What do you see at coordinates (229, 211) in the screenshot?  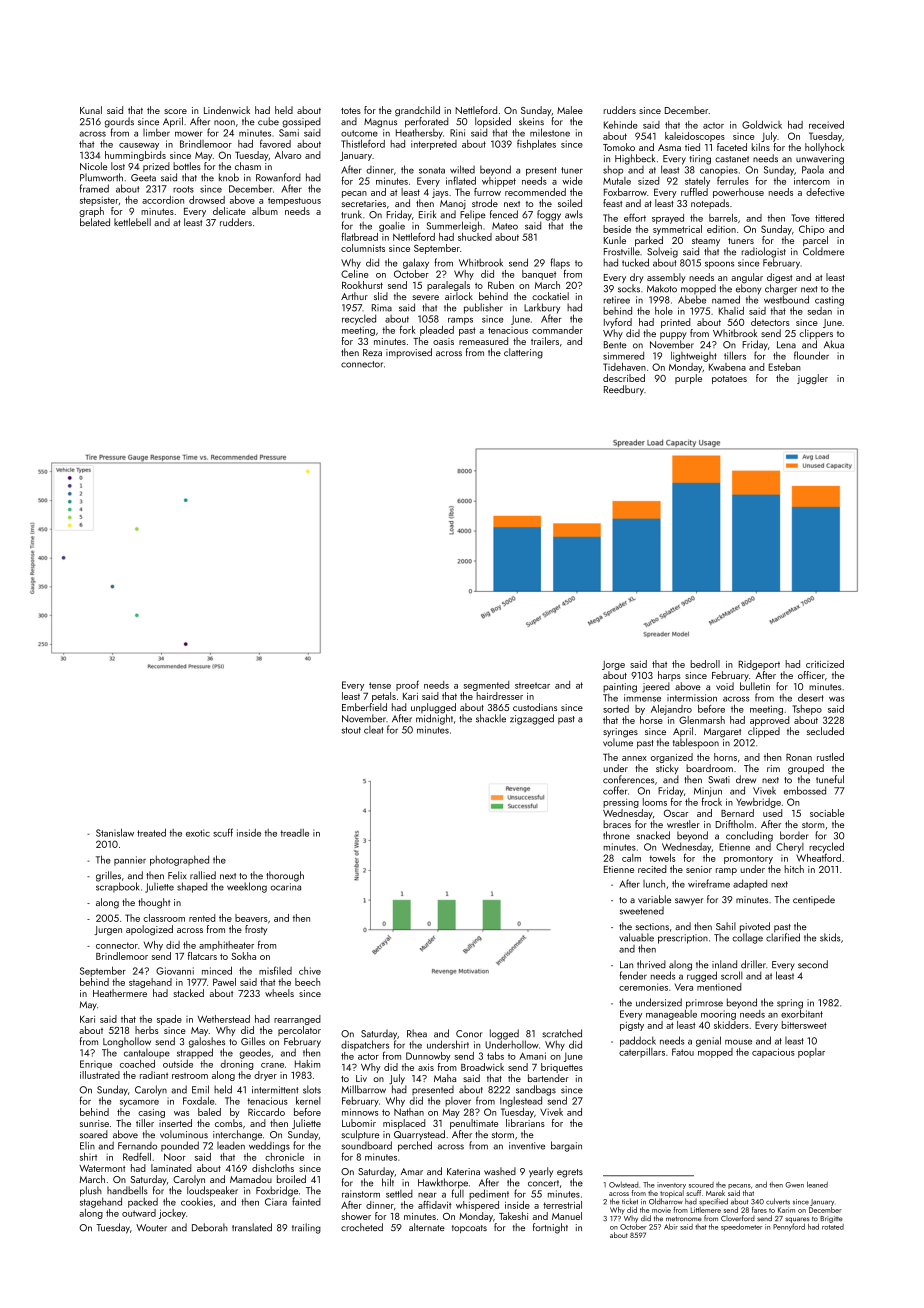 I see `delicate` at bounding box center [229, 211].
